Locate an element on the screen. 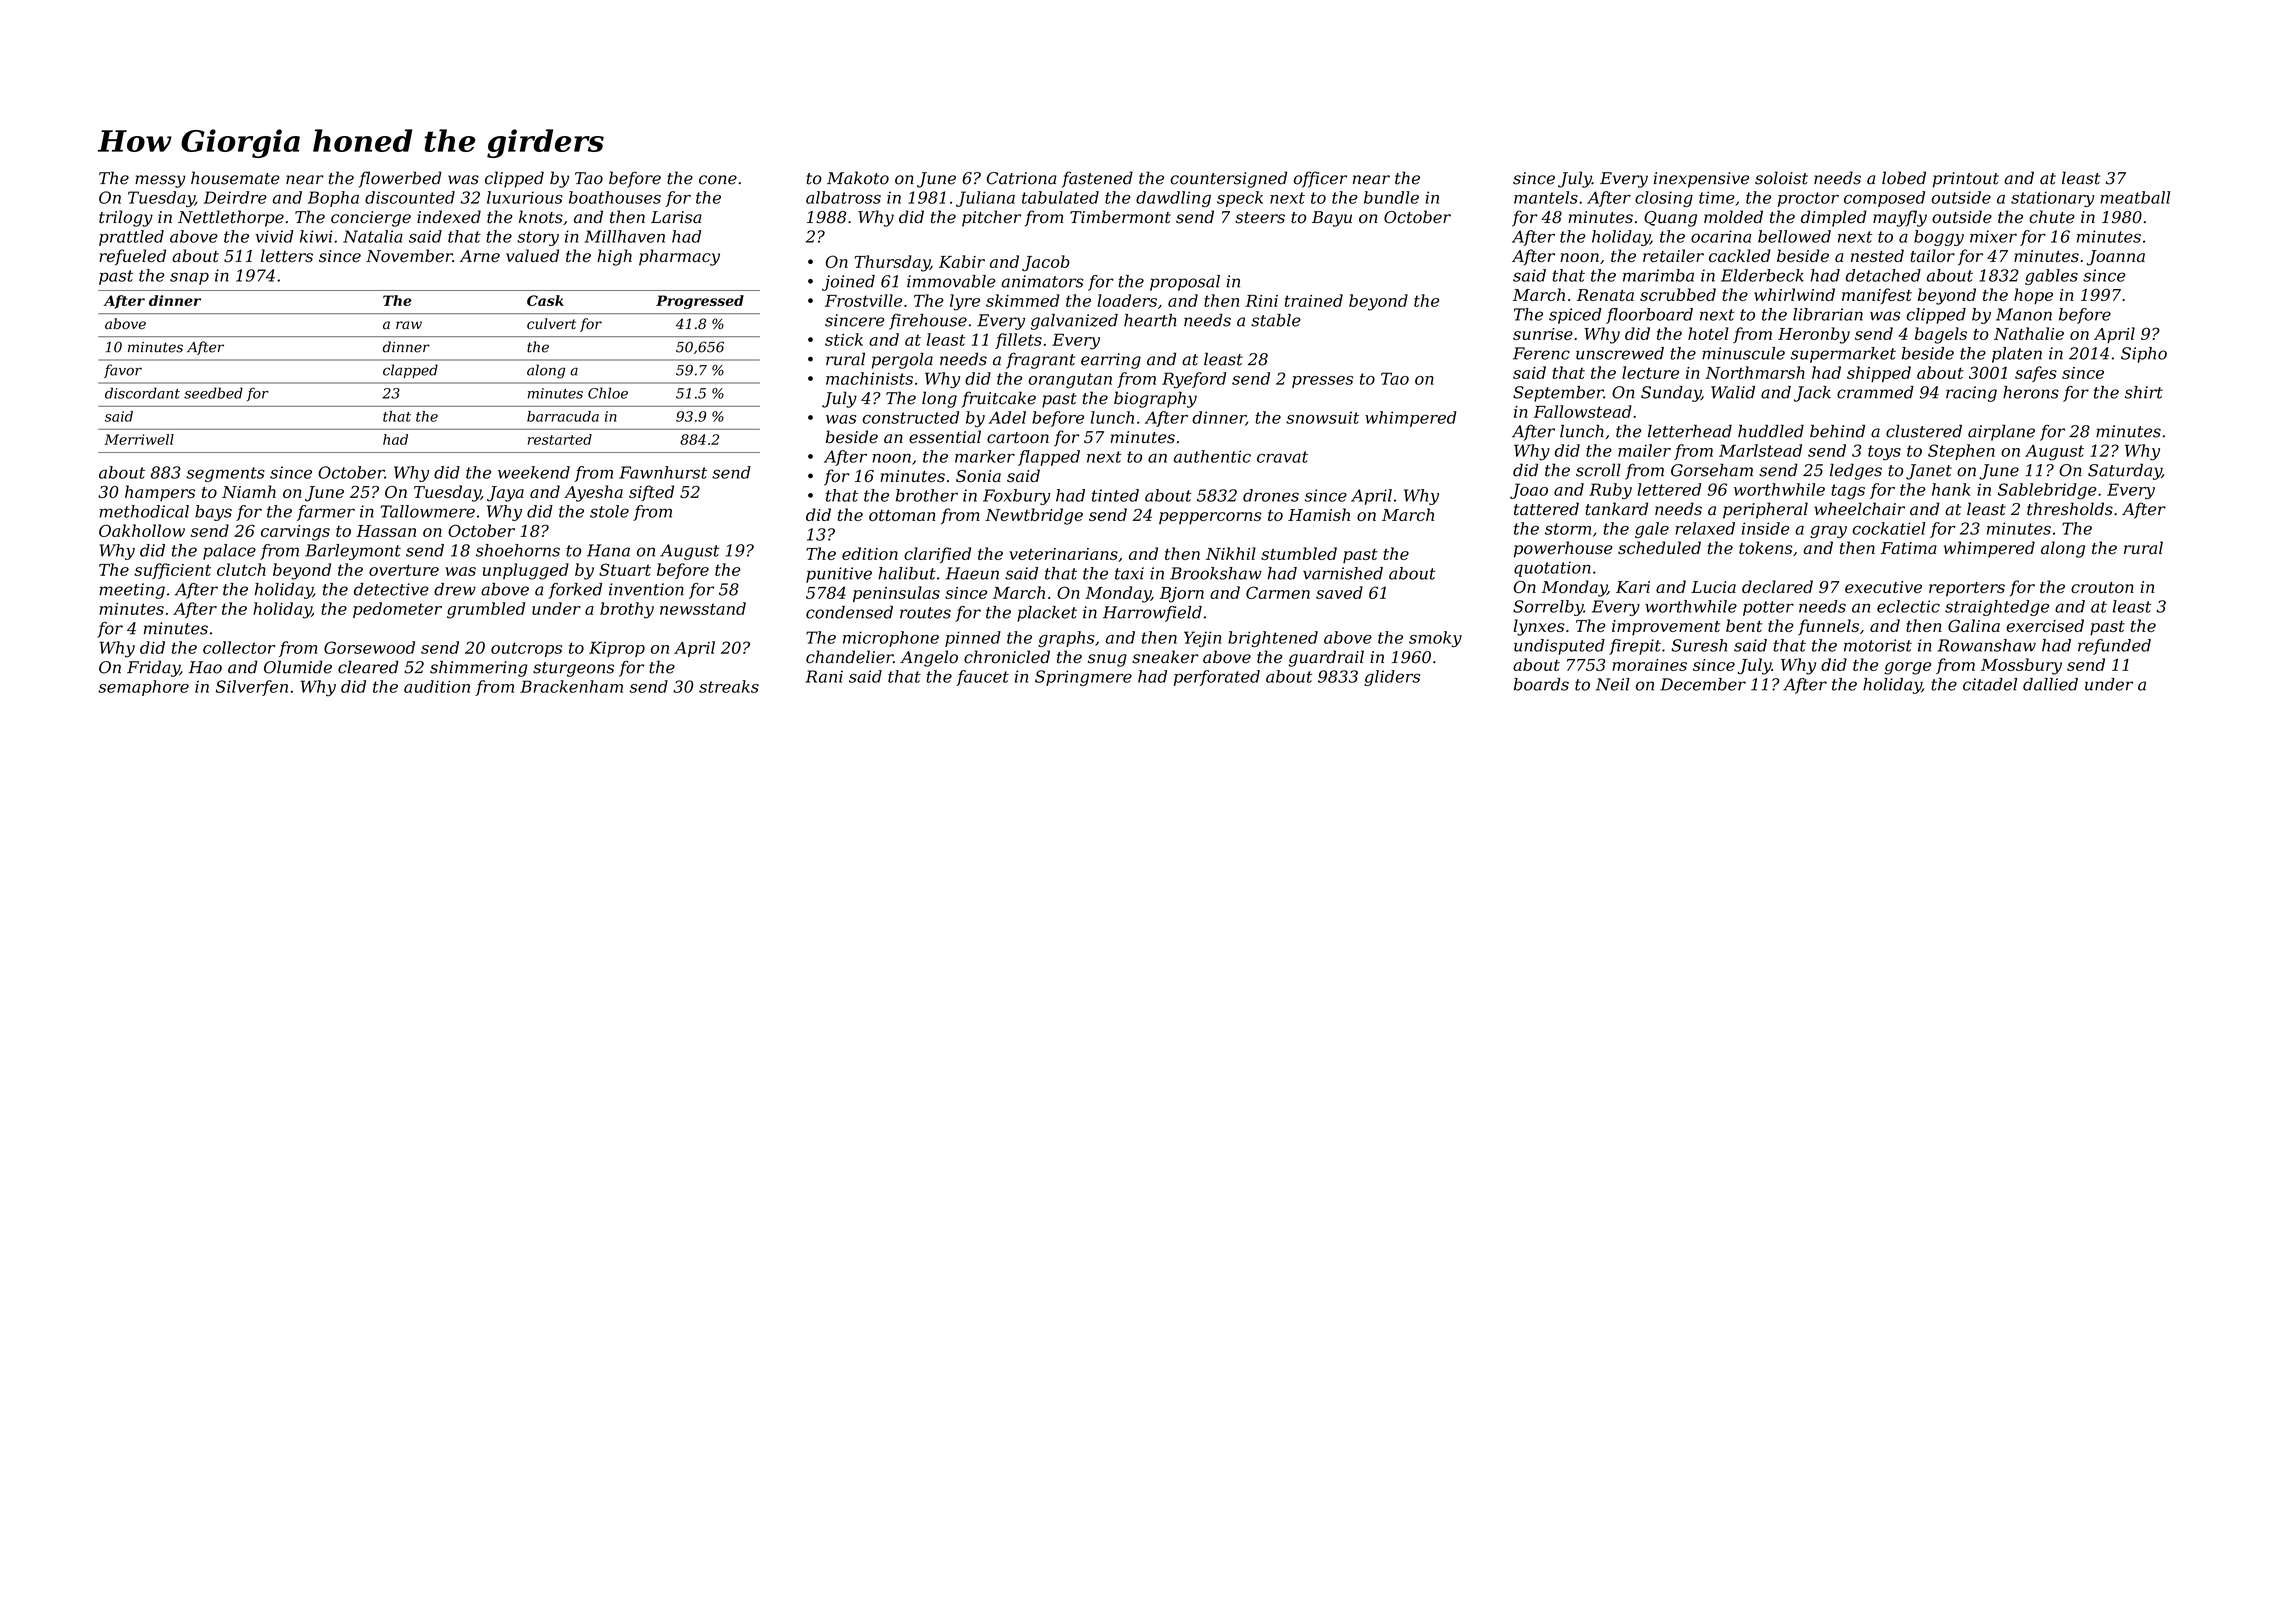 The image size is (2273, 1607). printout is located at coordinates (1966, 180).
